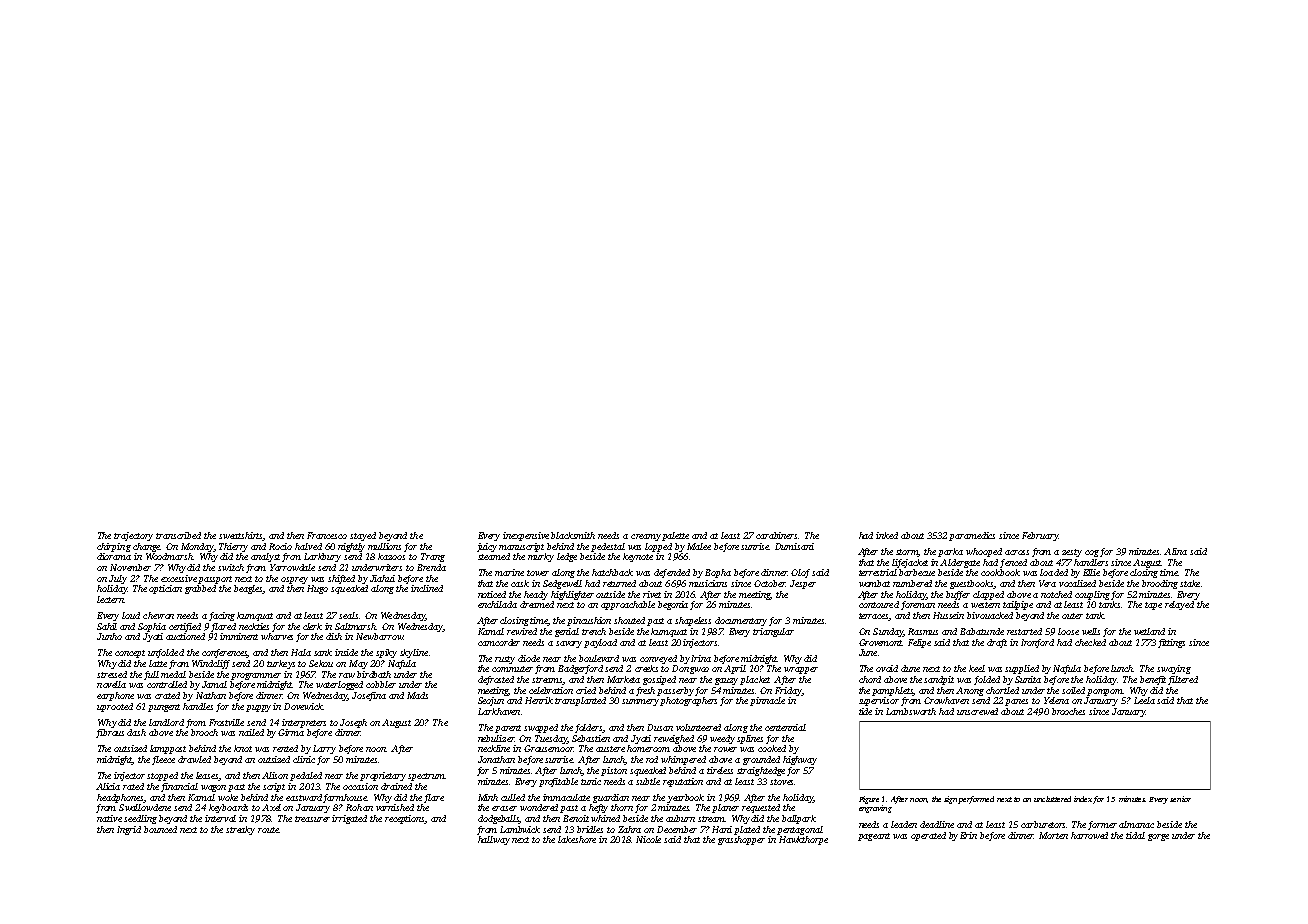 This page has width=1308, height=924. What do you see at coordinates (163, 760) in the page?
I see `fleece` at bounding box center [163, 760].
